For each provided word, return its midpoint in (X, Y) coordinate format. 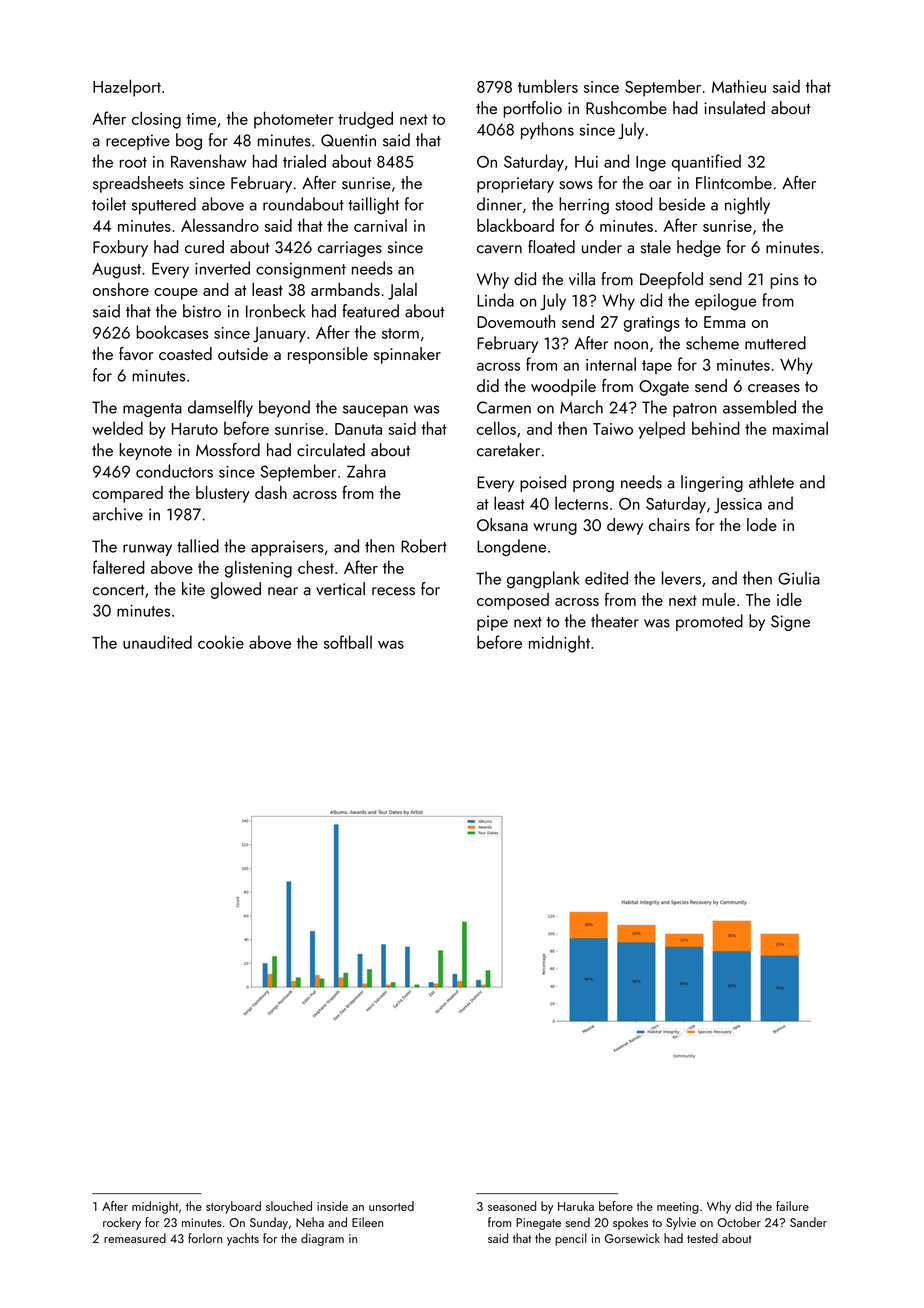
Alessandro (220, 225)
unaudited (157, 642)
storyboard (233, 1207)
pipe (492, 623)
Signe (790, 623)
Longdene (511, 547)
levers (681, 578)
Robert (424, 546)
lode (762, 524)
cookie (221, 642)
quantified (706, 163)
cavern (499, 249)
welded (117, 428)
